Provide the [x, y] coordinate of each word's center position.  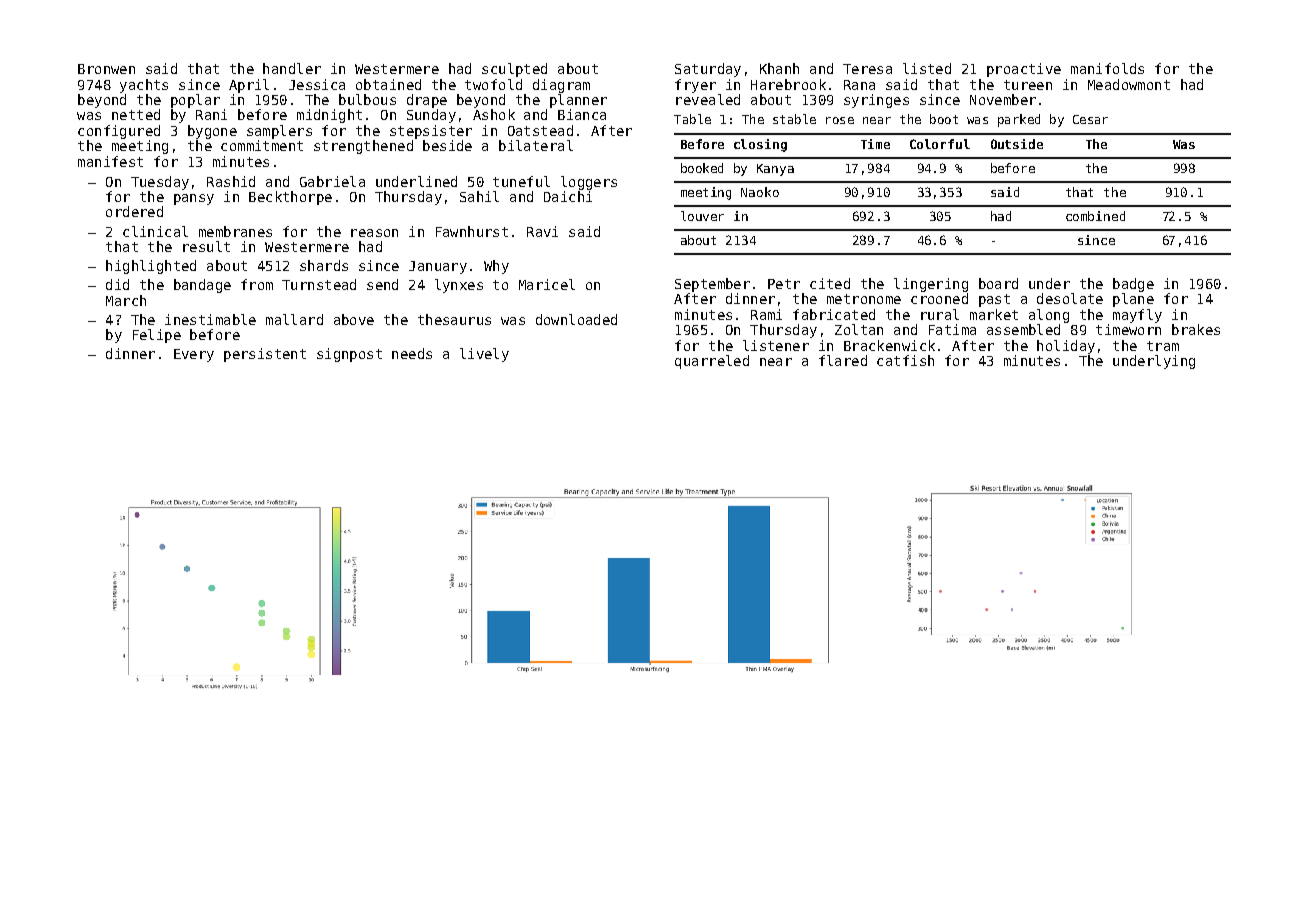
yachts [144, 86]
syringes [876, 101]
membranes [235, 231]
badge [1133, 285]
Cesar [1090, 119]
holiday [1066, 347]
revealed [708, 99]
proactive [1024, 70]
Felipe [157, 336]
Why [496, 267]
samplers [279, 132]
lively [484, 355]
